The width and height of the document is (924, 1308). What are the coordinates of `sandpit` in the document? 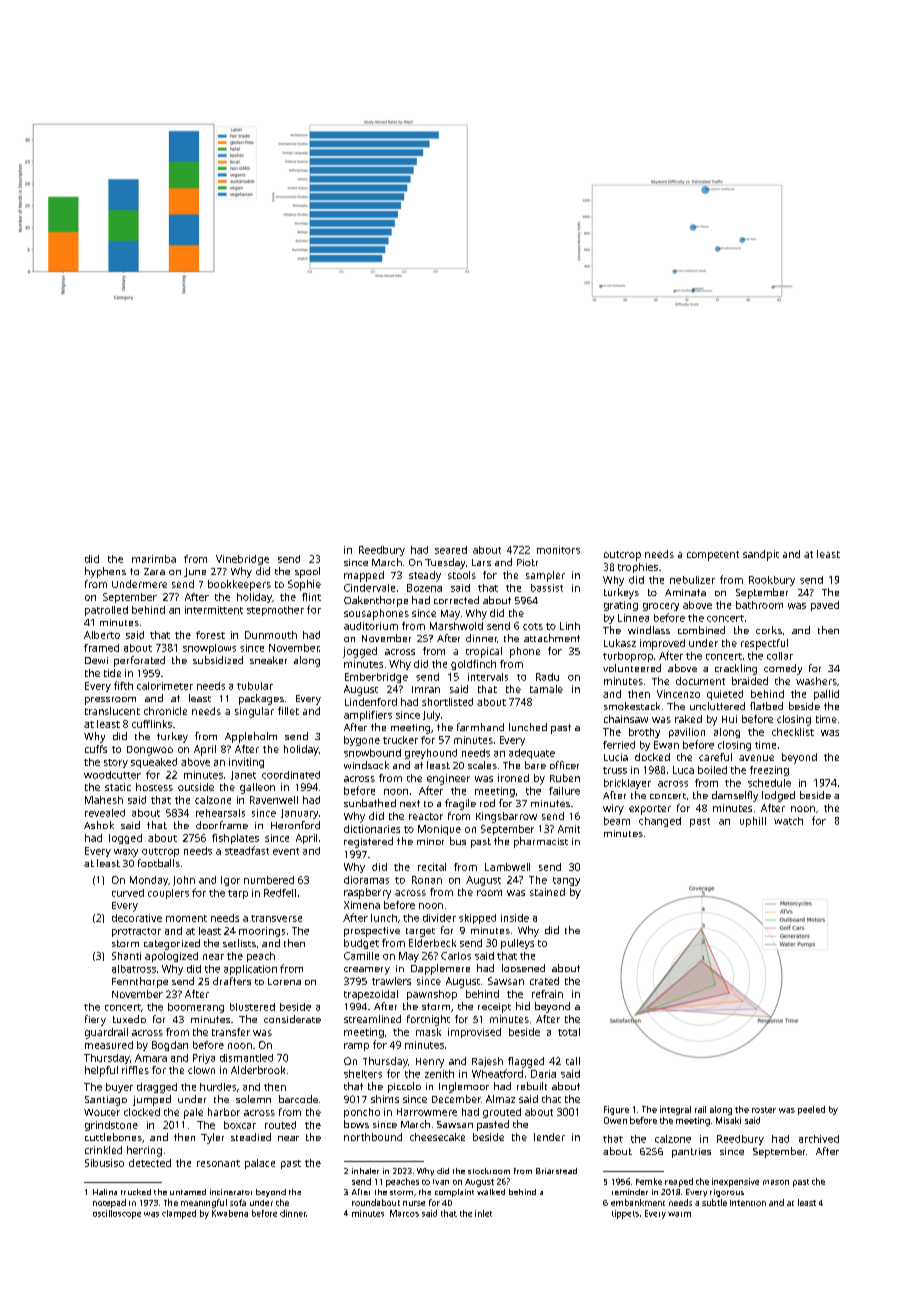 It's located at (761, 555).
